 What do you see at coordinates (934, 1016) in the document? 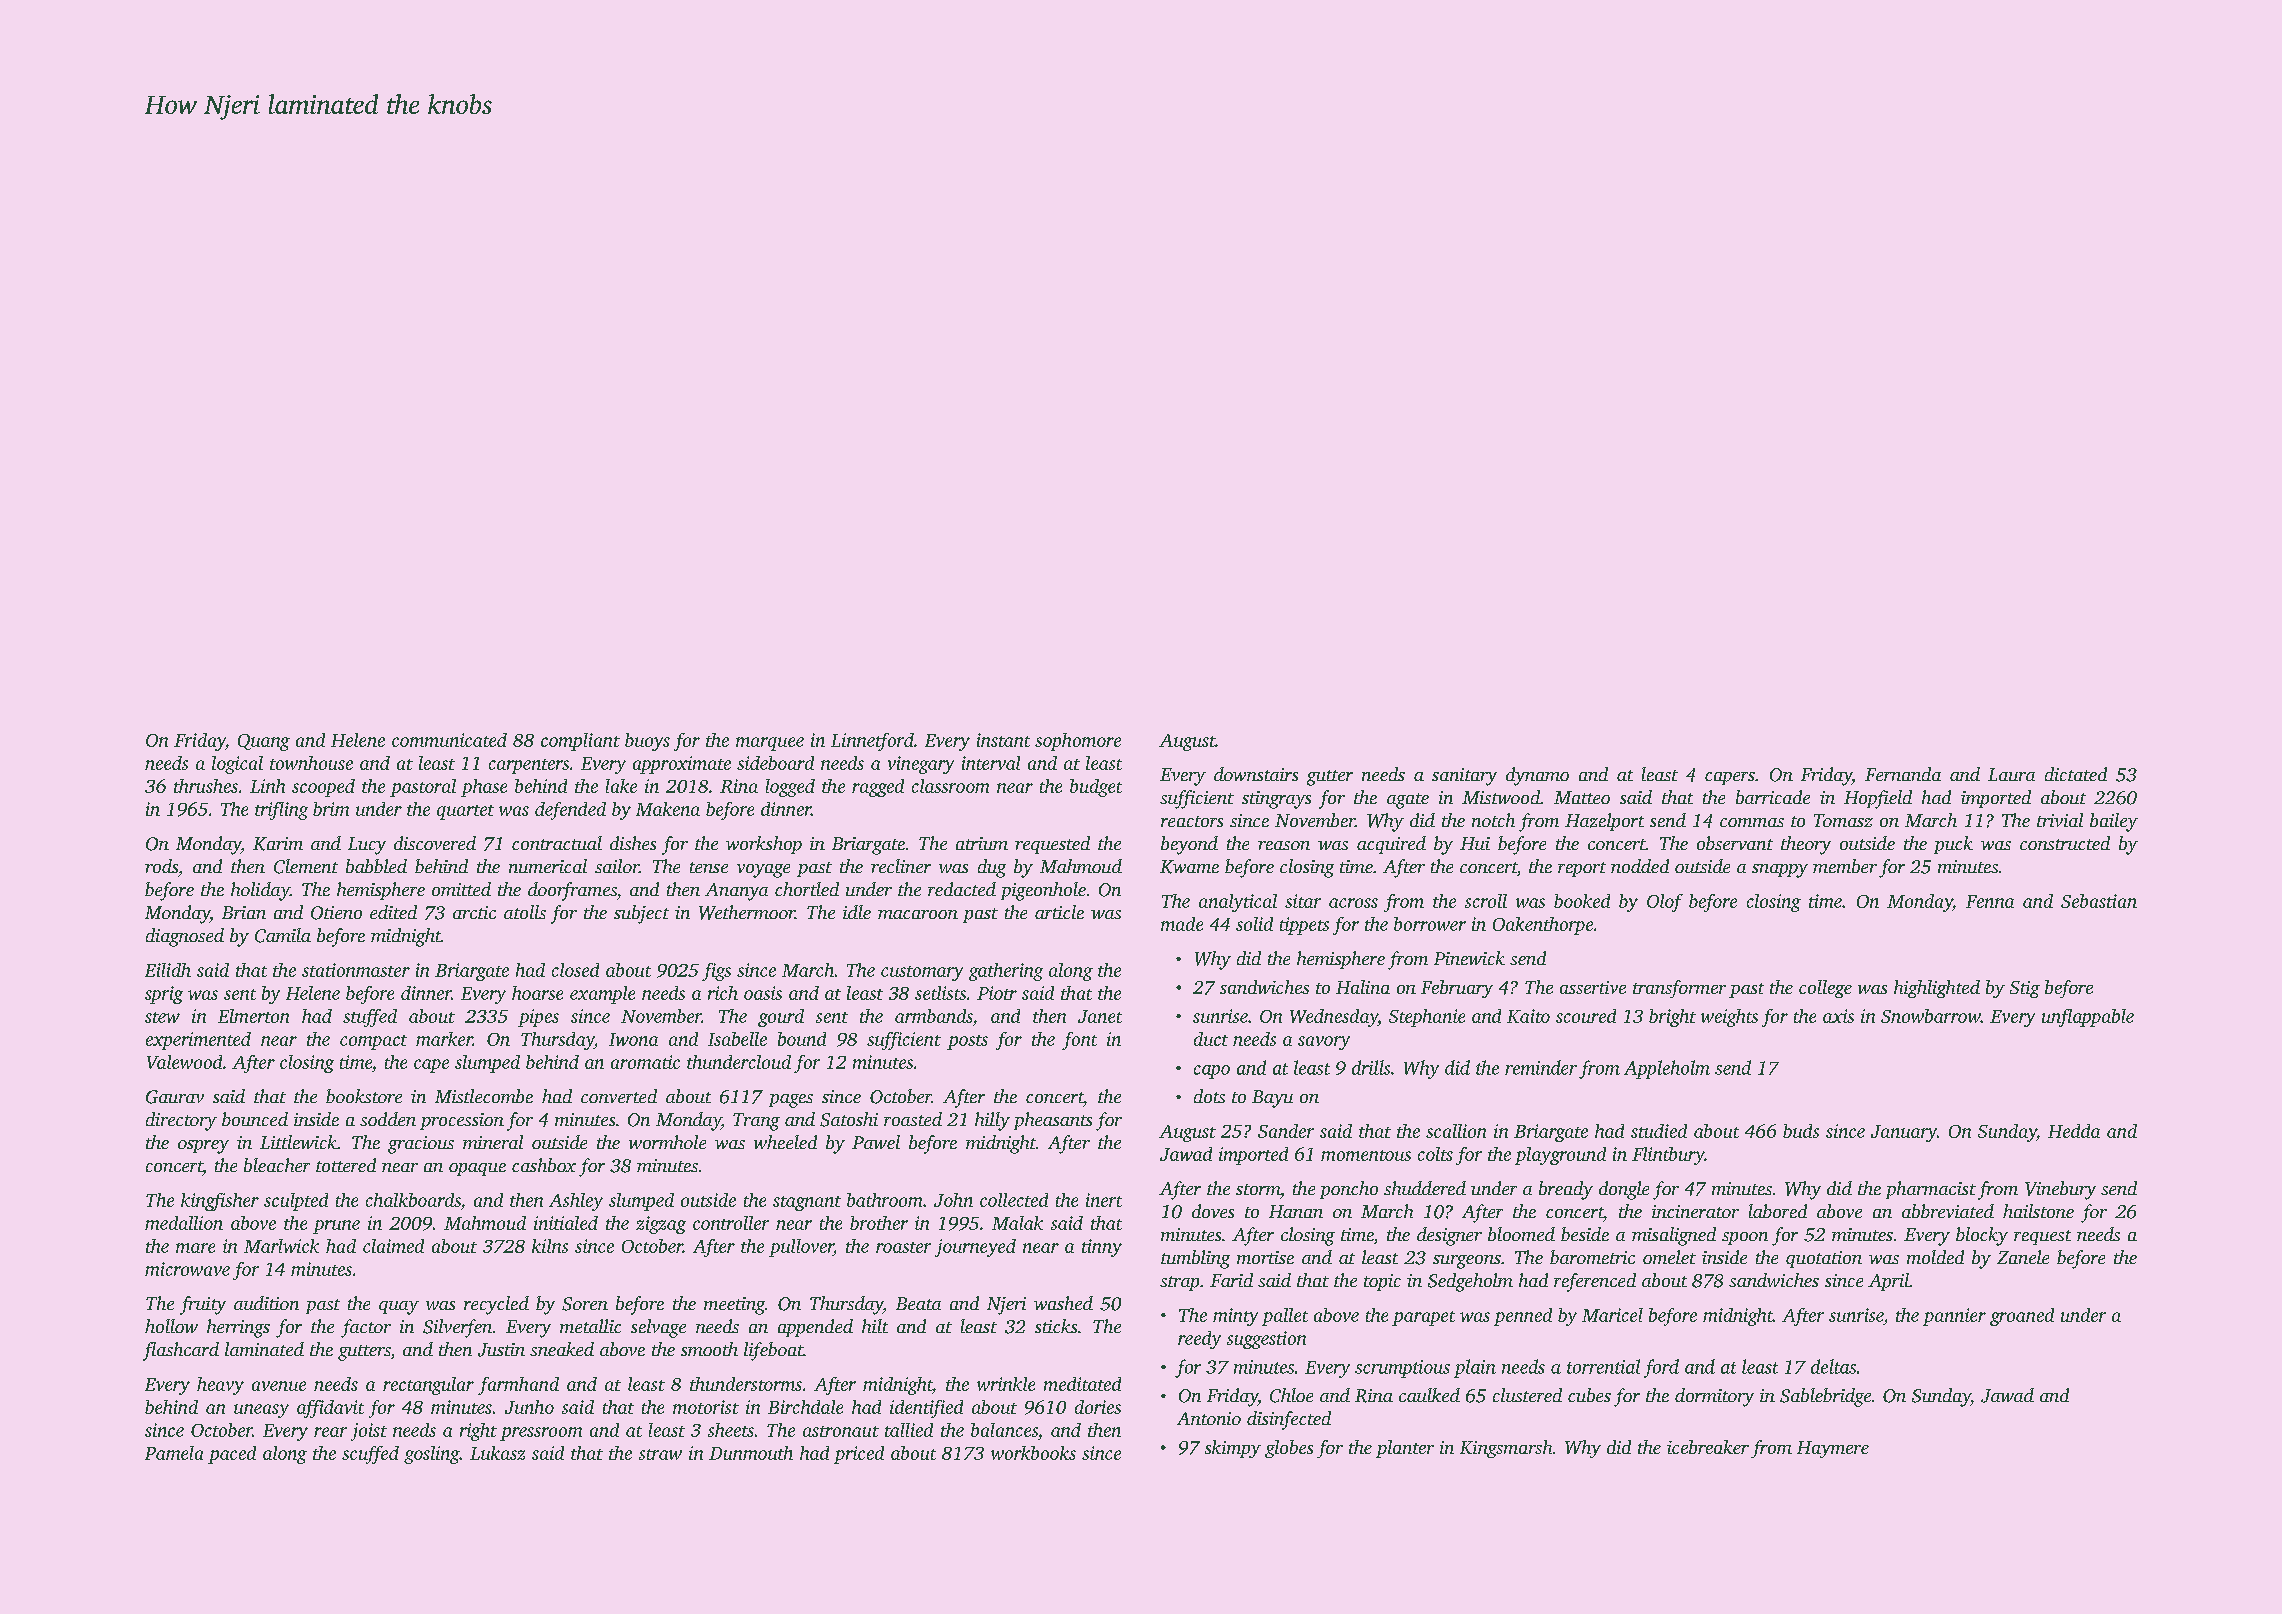
I see `armbands` at bounding box center [934, 1016].
